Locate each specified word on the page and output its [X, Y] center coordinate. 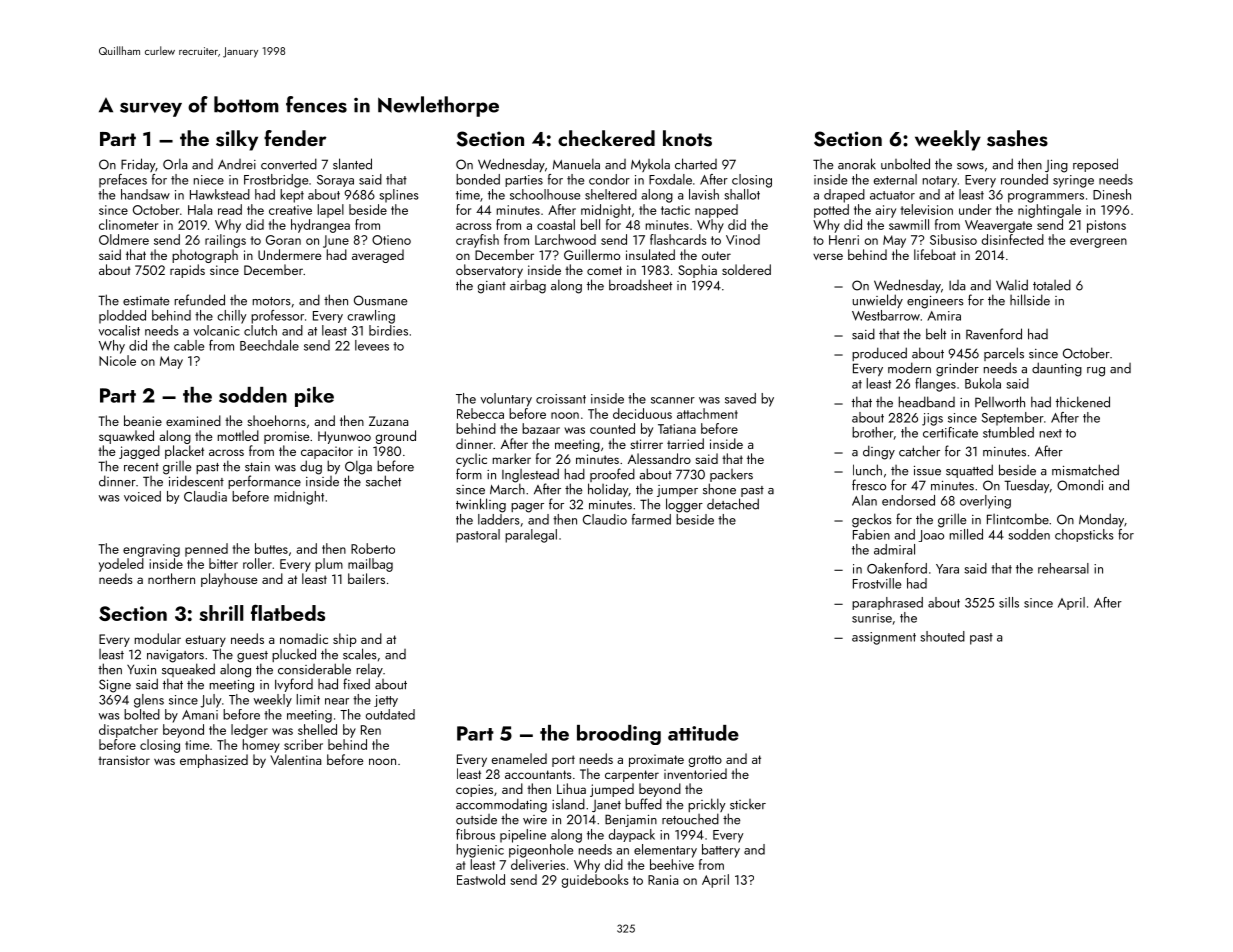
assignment [884, 638]
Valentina [295, 759]
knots [687, 138]
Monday [1101, 520]
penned [206, 550]
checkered [606, 138]
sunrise [872, 618]
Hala [200, 209]
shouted [942, 636]
